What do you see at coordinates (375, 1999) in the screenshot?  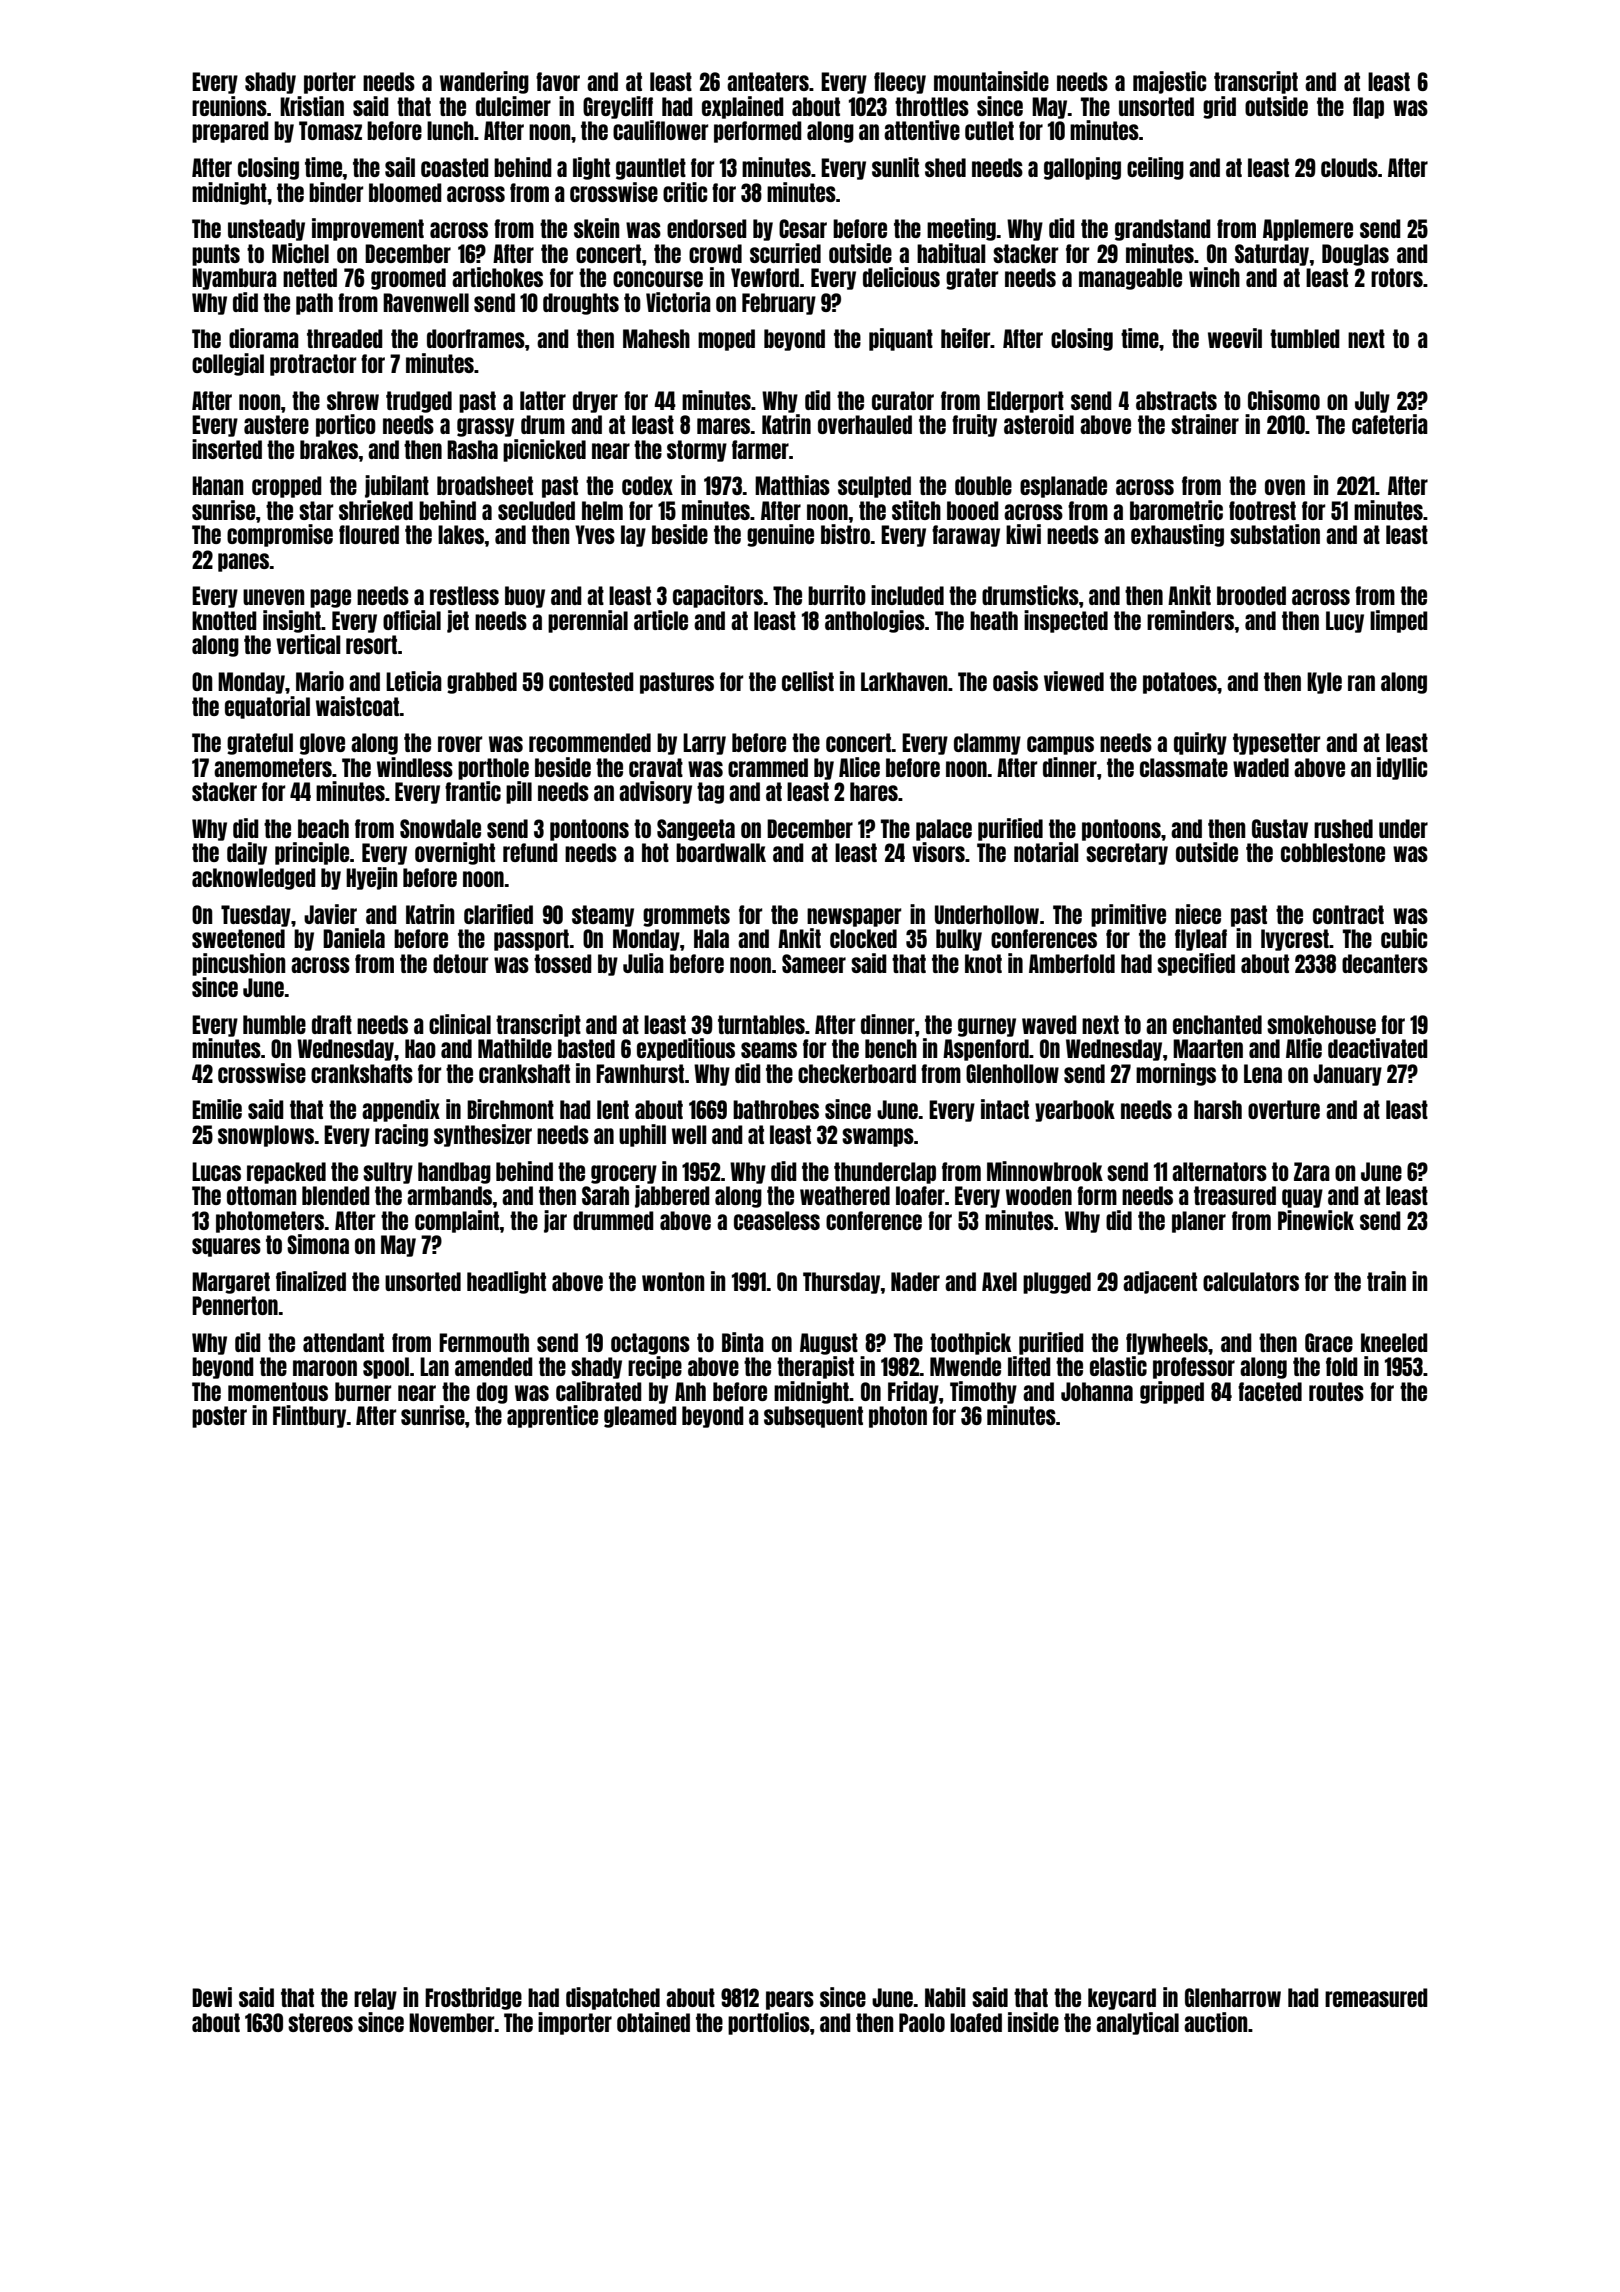 I see `relay` at bounding box center [375, 1999].
